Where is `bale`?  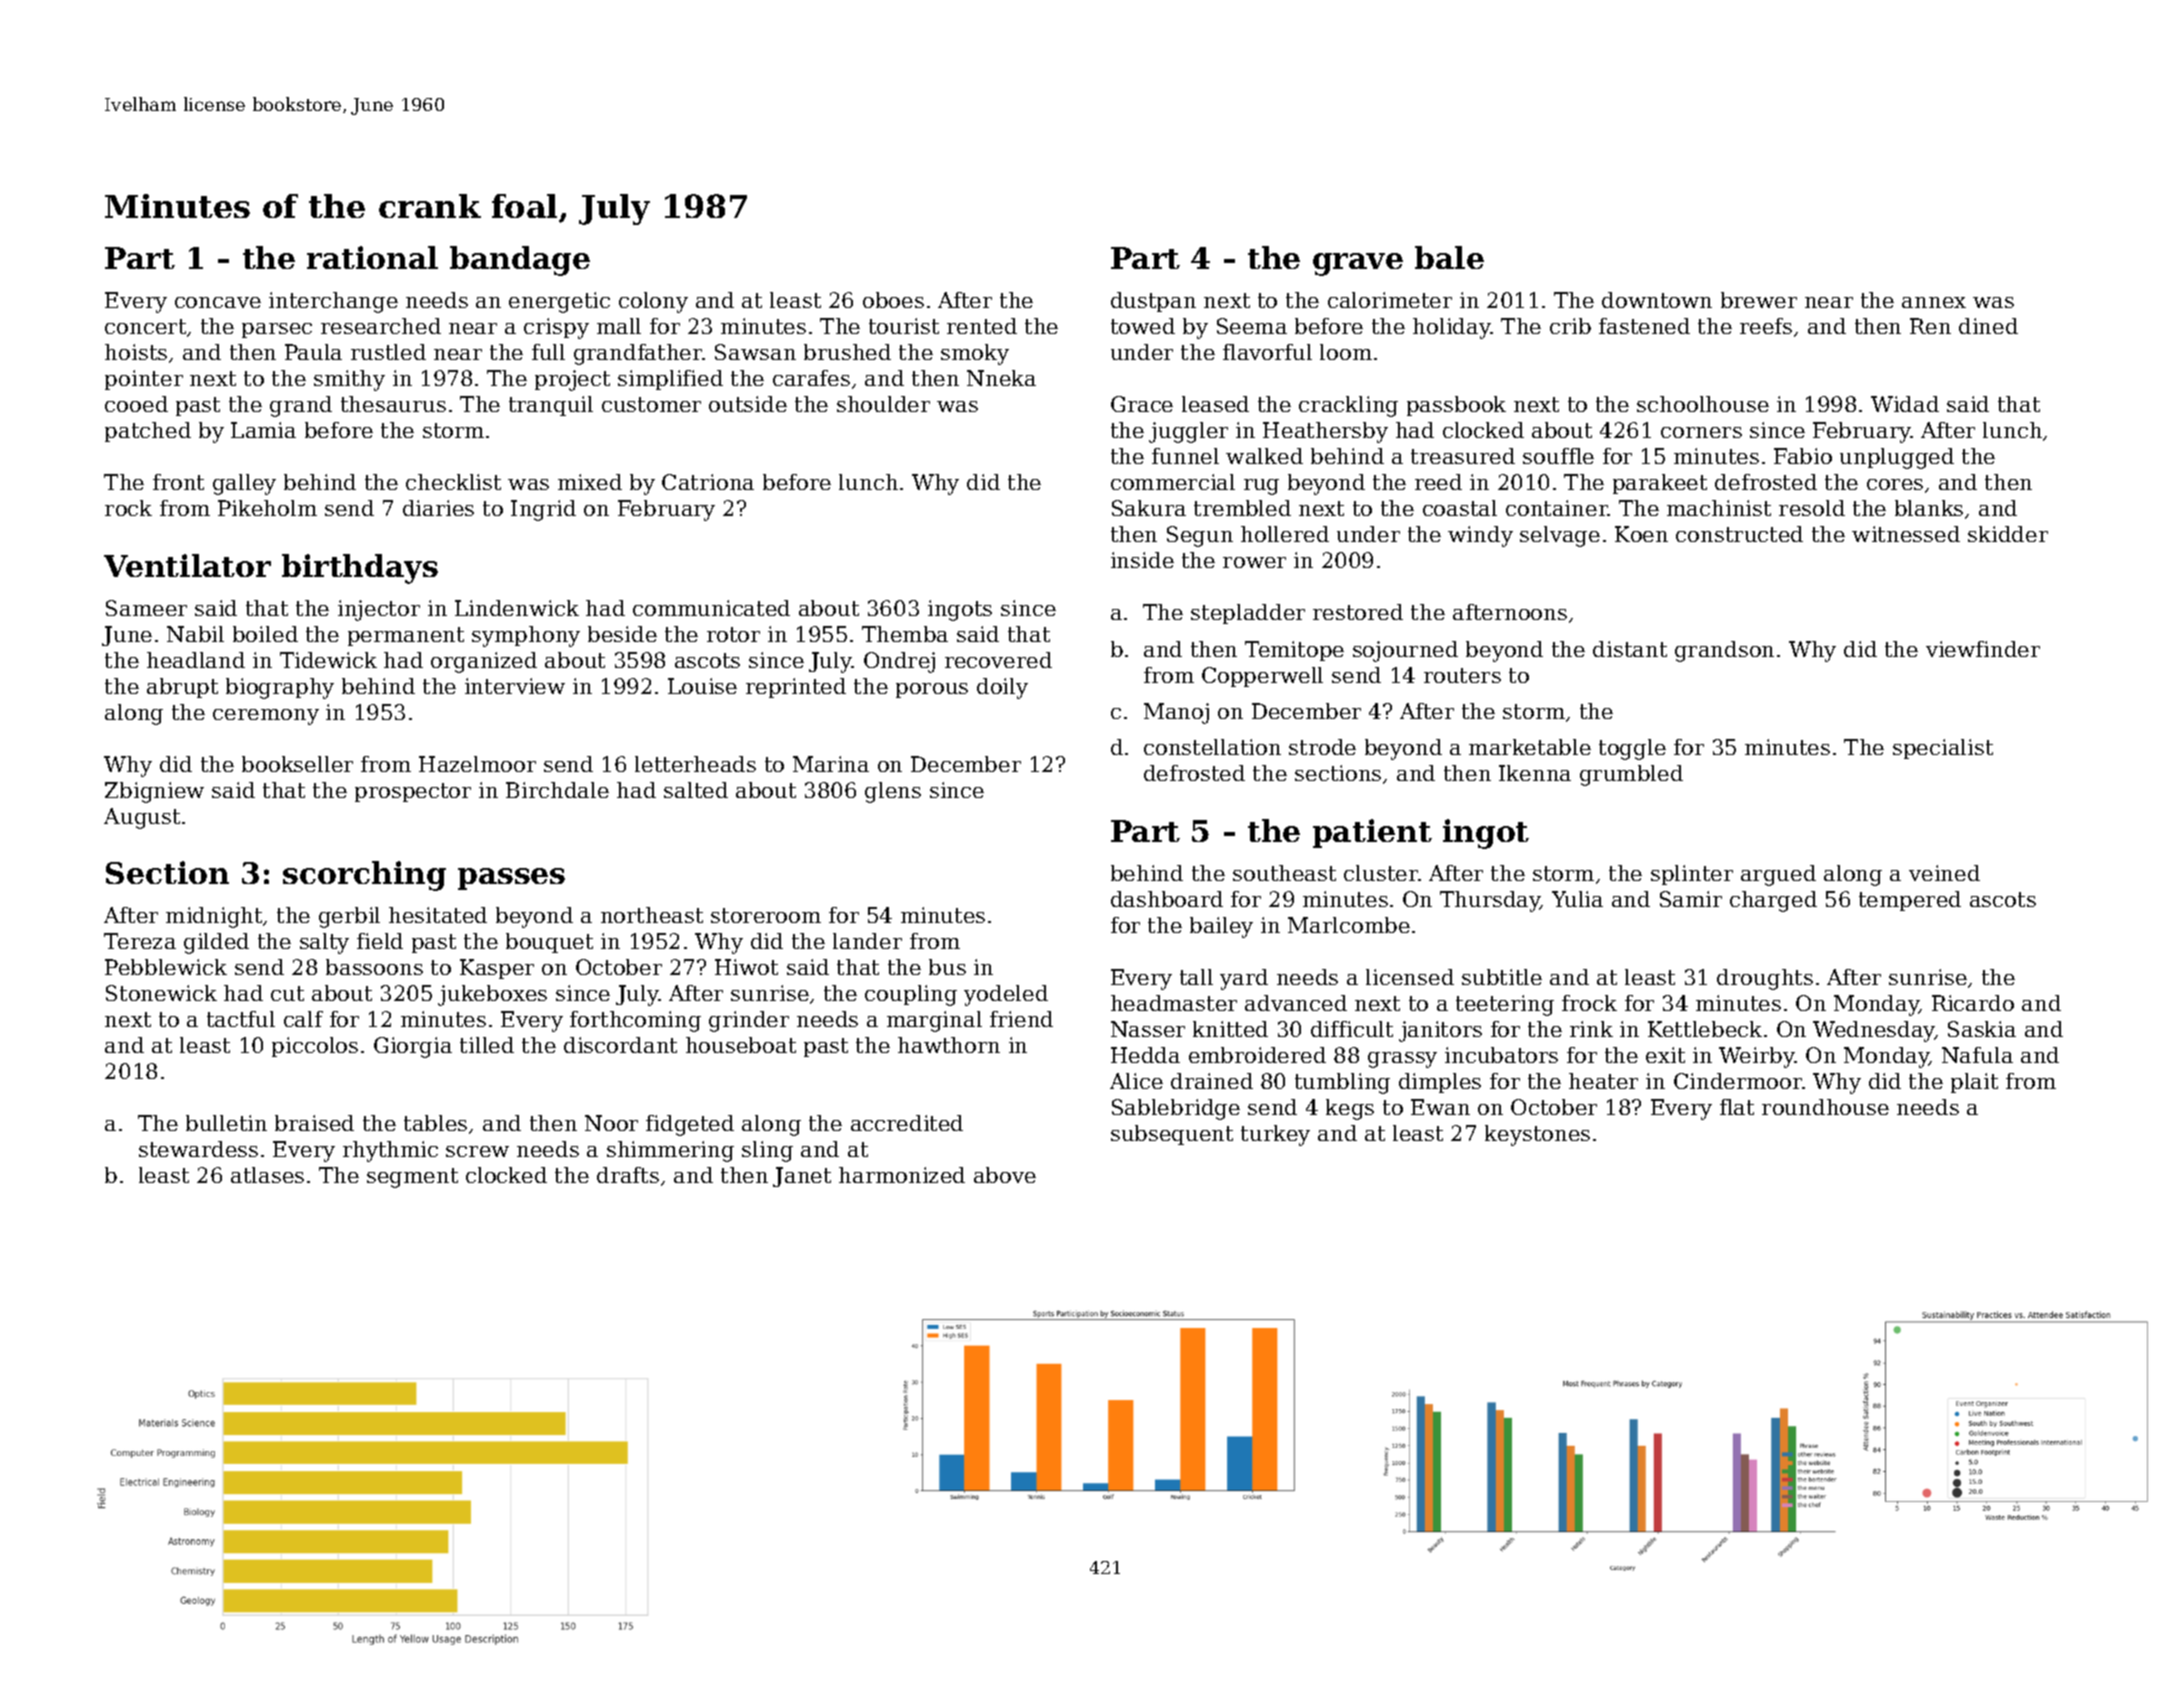 bale is located at coordinates (1449, 257).
